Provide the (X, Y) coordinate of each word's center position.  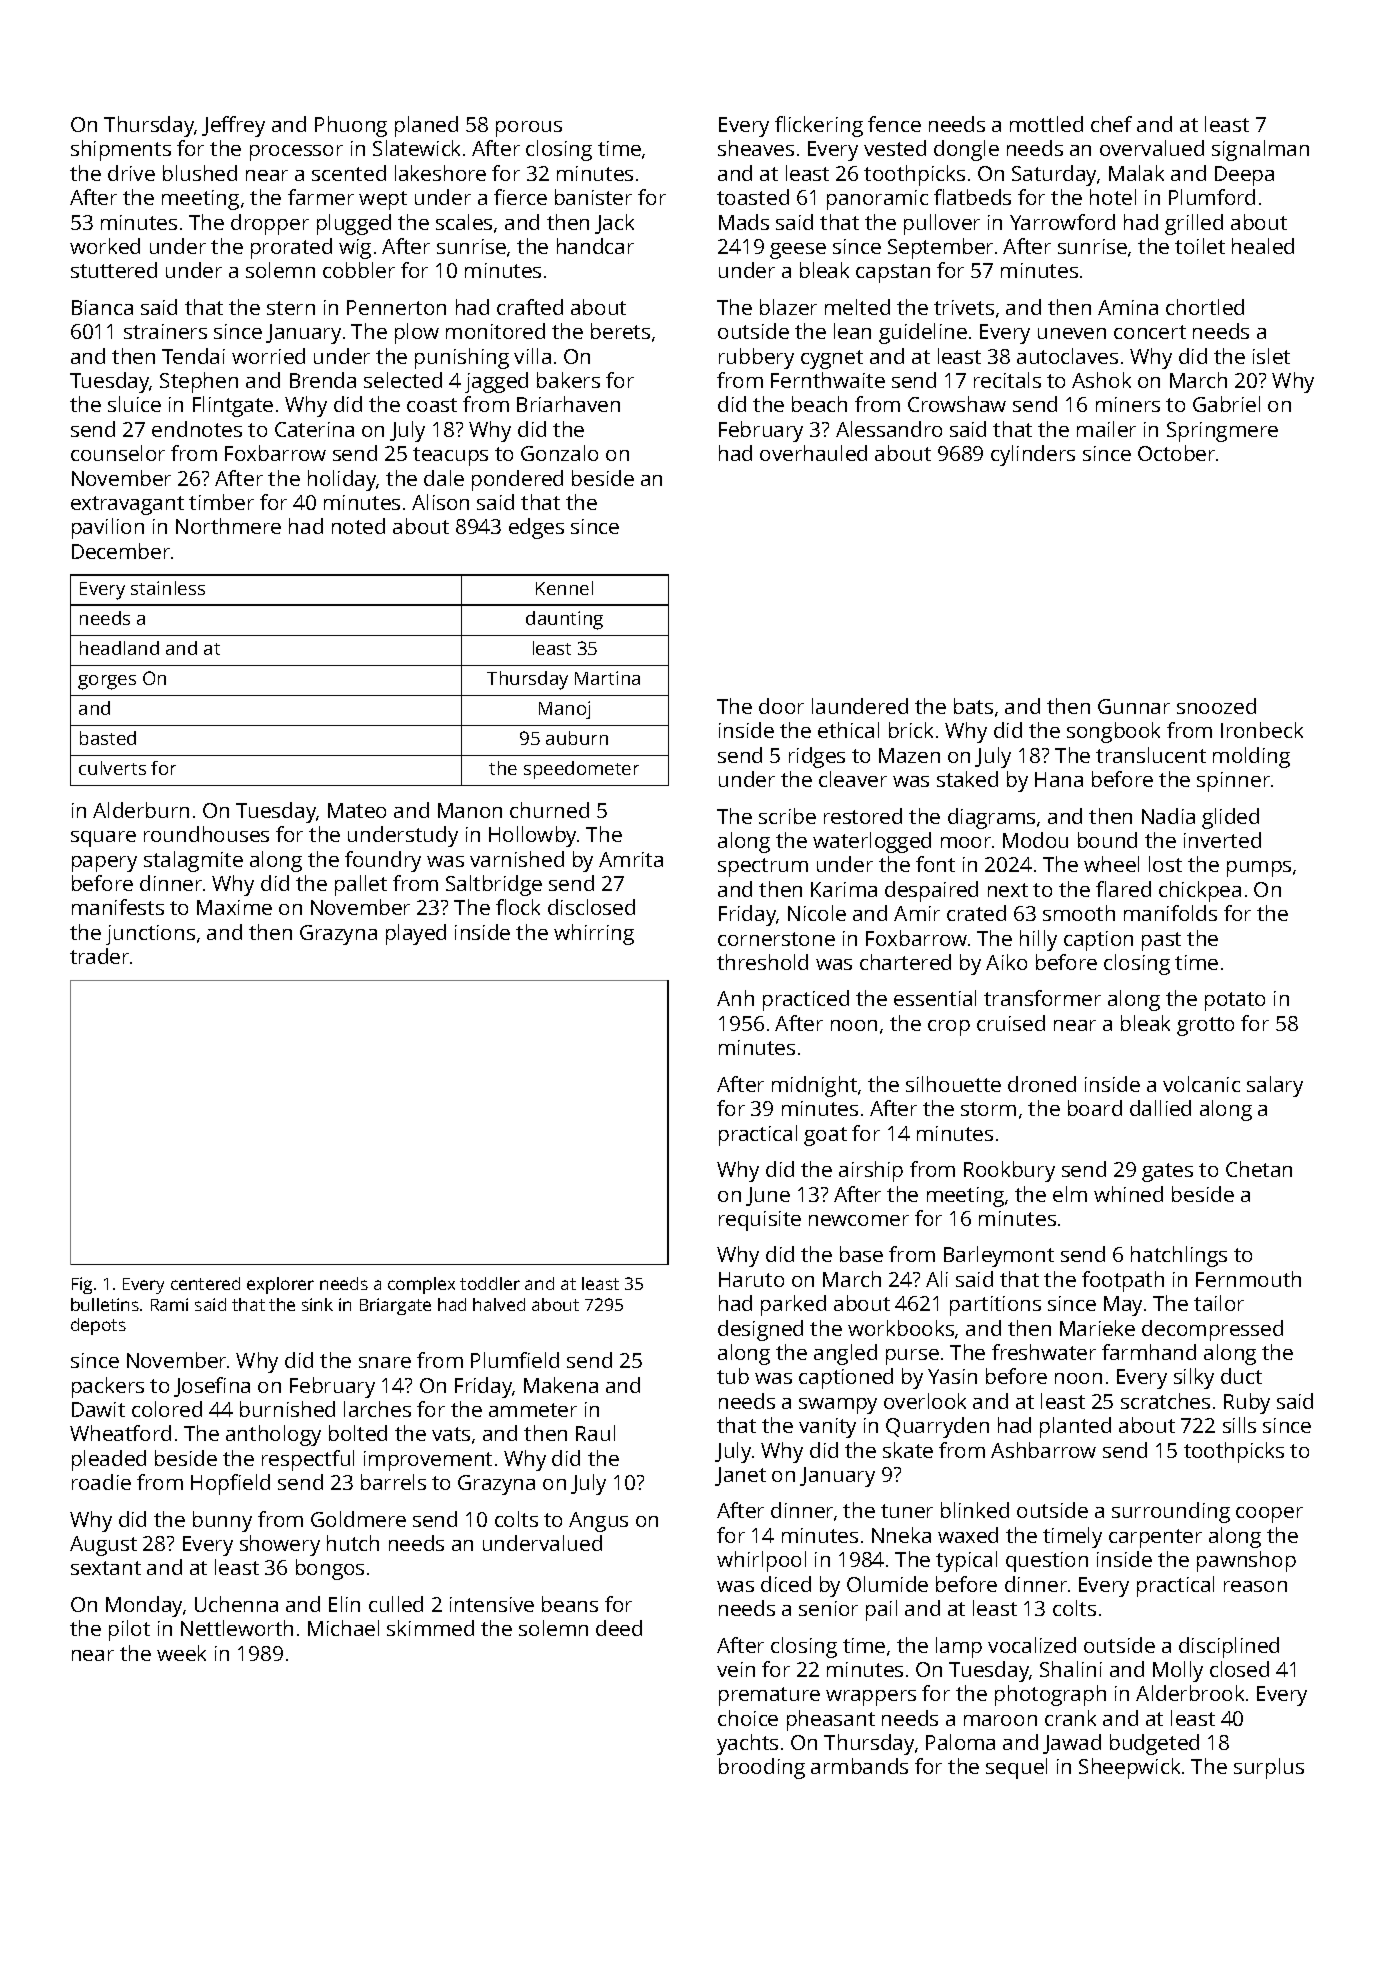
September (940, 248)
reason (1255, 1586)
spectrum (763, 867)
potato (1235, 1001)
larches (377, 1409)
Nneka (901, 1535)
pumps (1259, 869)
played (416, 934)
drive (131, 173)
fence (894, 124)
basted (108, 738)
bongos (330, 1569)
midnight (814, 1086)
